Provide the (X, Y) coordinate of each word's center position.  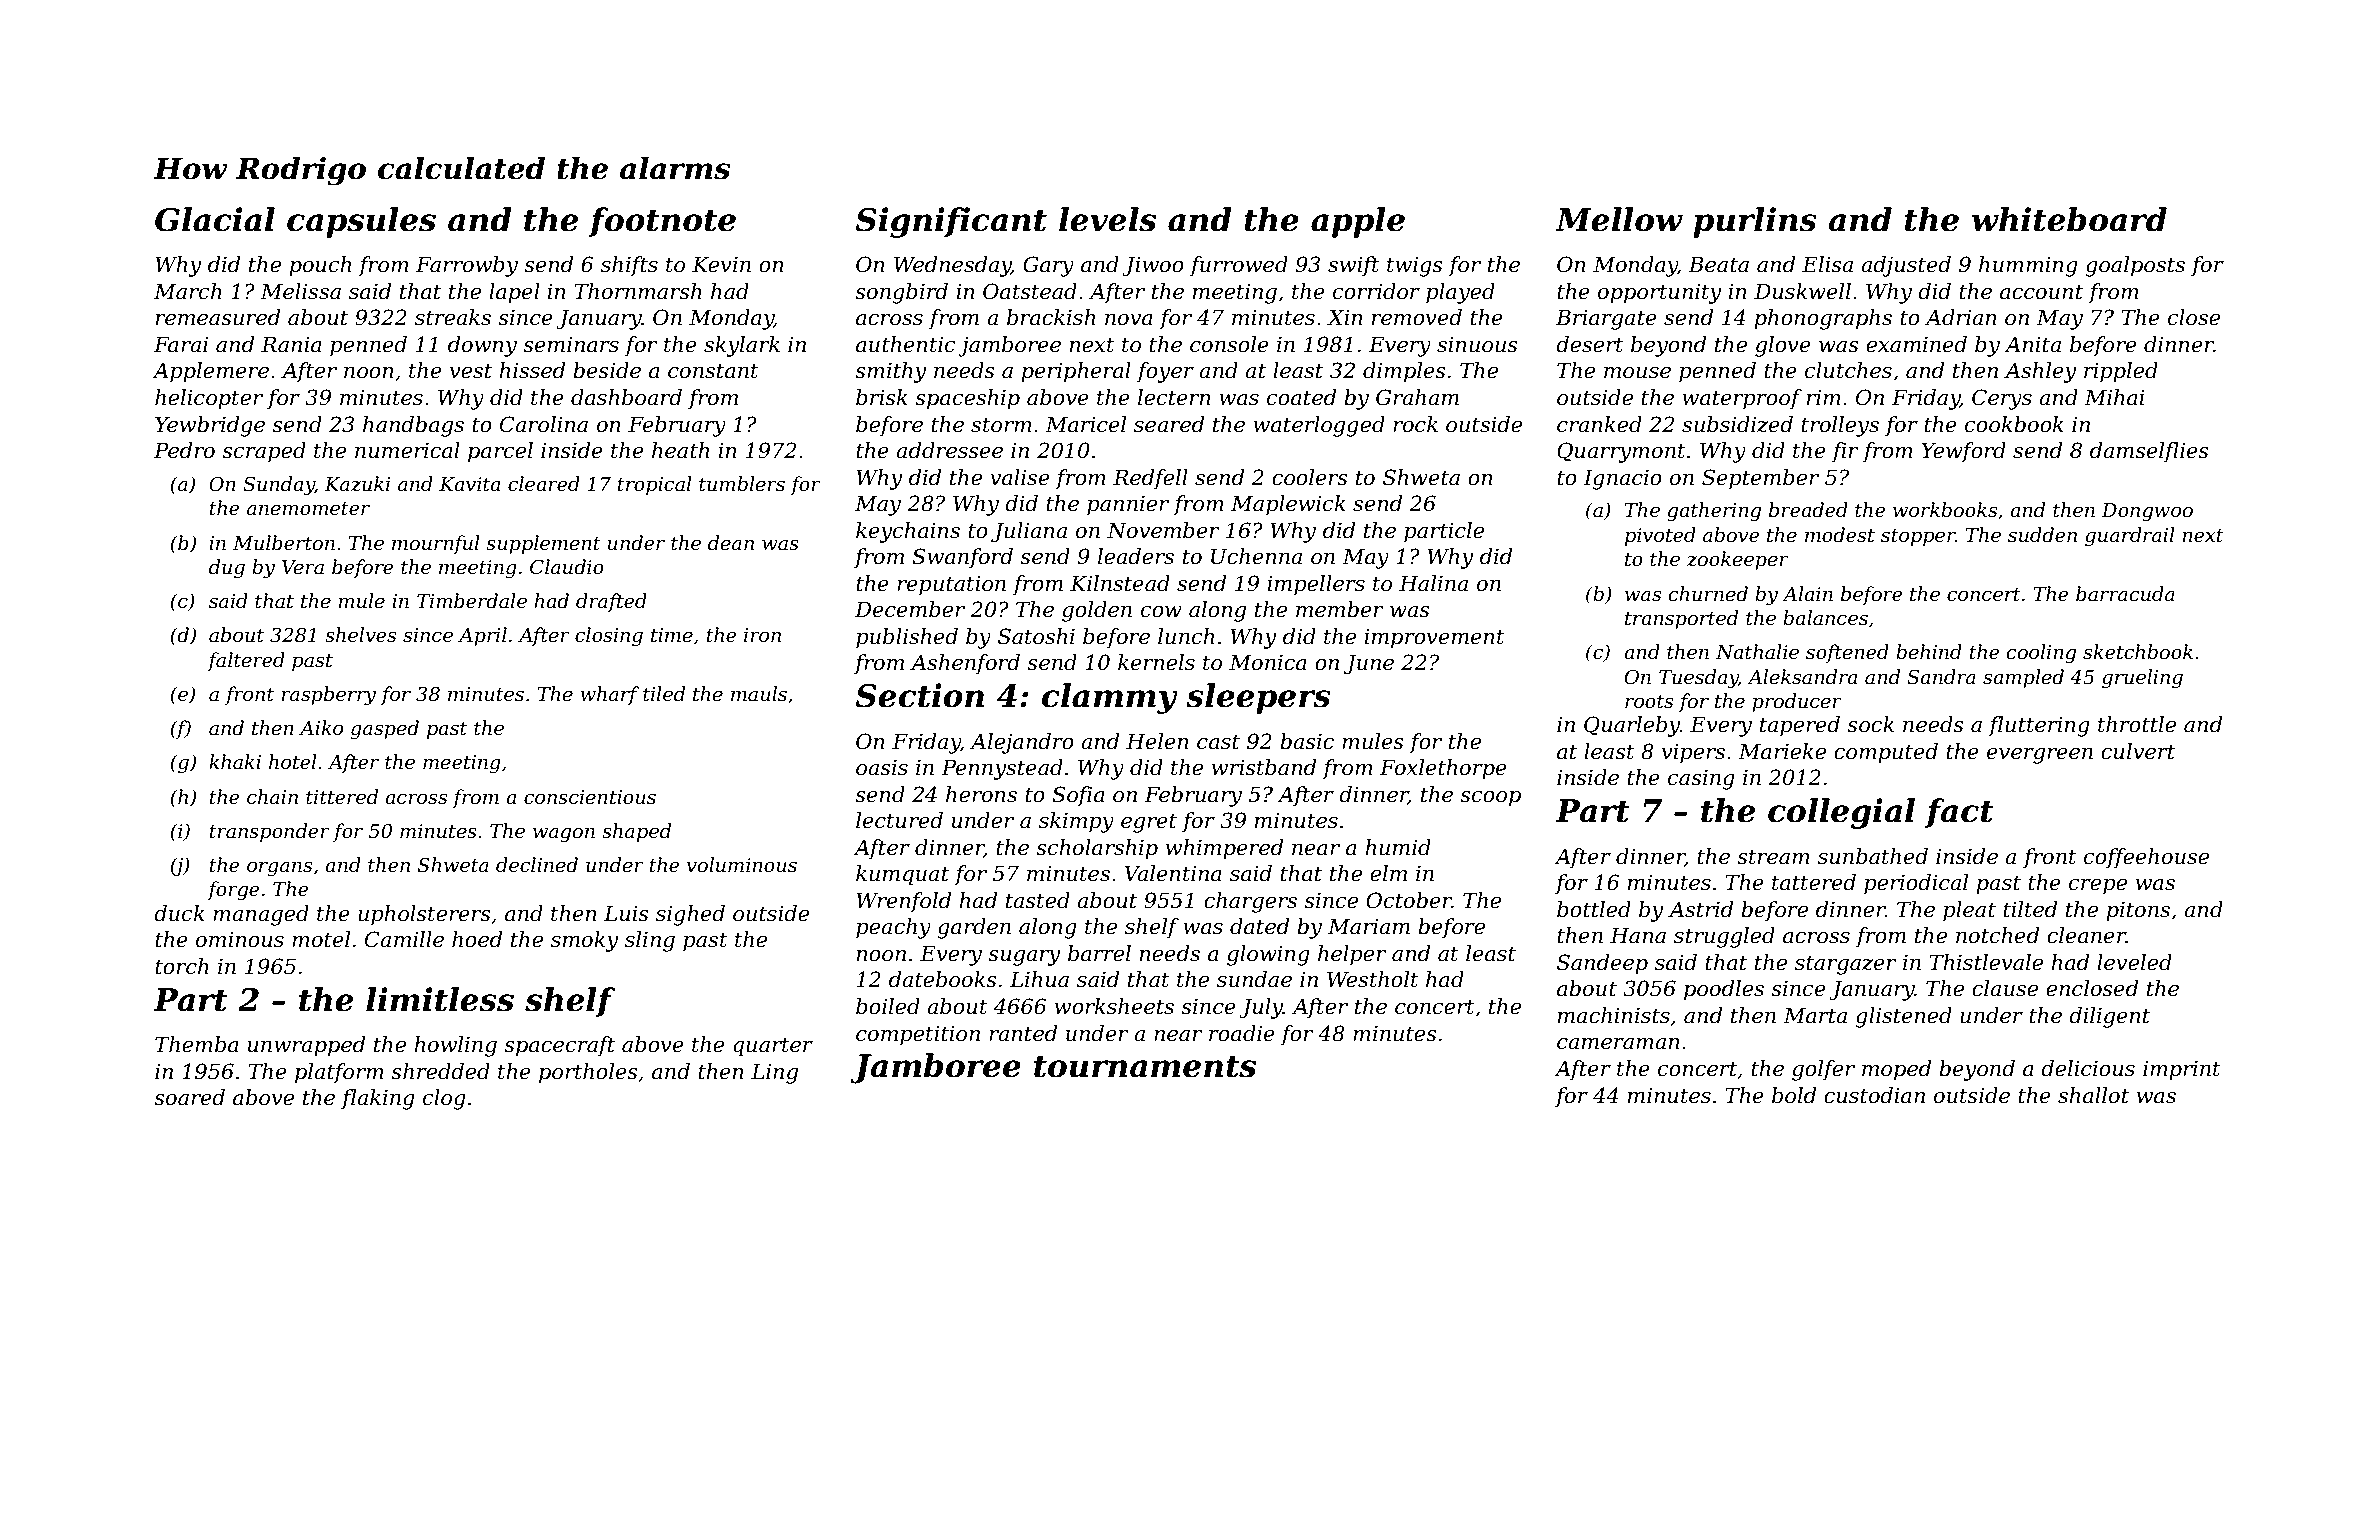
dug (227, 569)
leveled (2134, 962)
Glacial (215, 219)
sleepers (1258, 698)
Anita (2032, 344)
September (1760, 479)
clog (444, 1099)
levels (1107, 219)
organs (279, 869)
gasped (385, 730)
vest (471, 371)
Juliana (1029, 532)
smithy (891, 372)
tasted (1038, 900)
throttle (2137, 724)
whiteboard (2069, 219)
